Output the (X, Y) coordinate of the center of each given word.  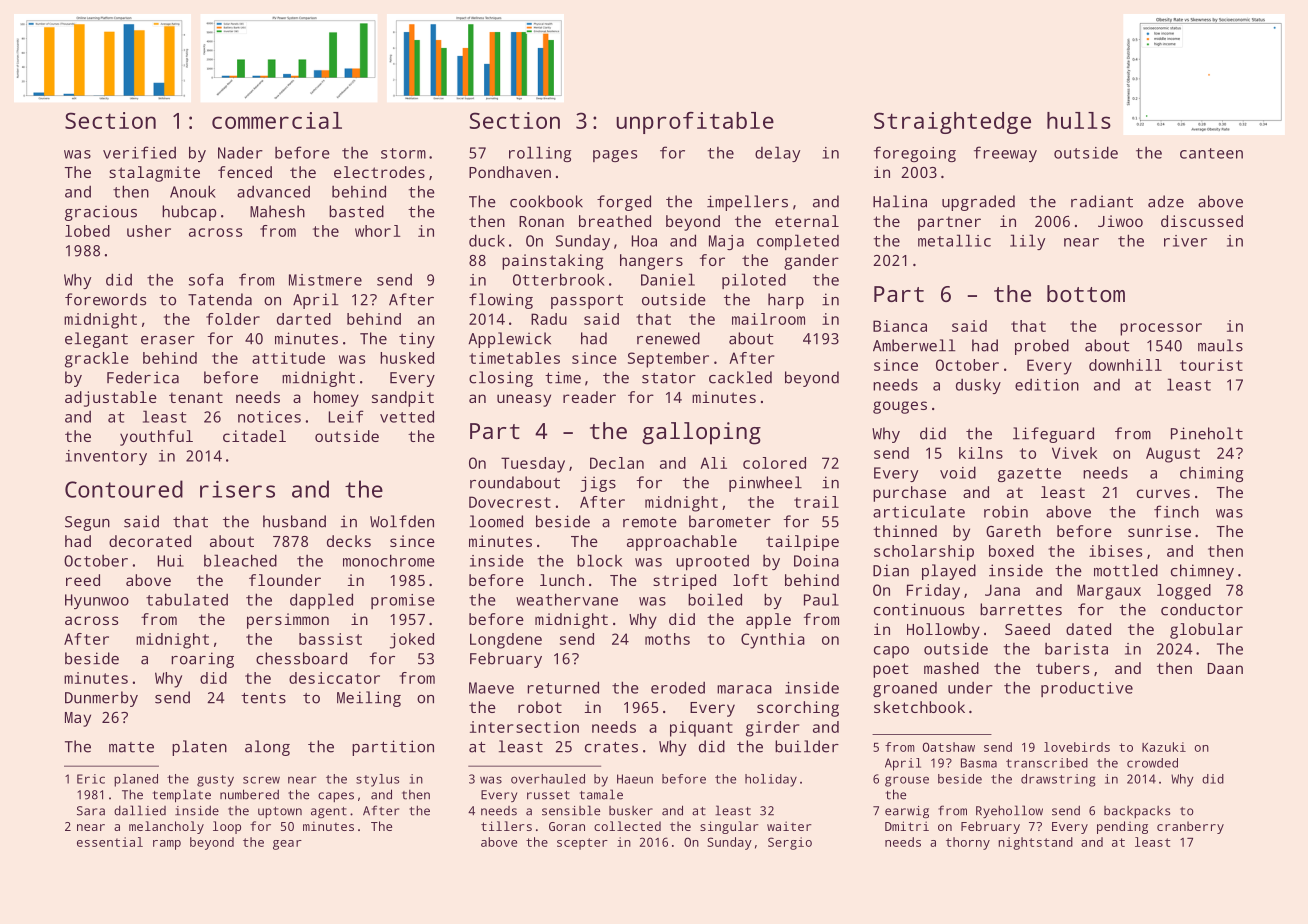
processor (1161, 329)
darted (304, 319)
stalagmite (154, 174)
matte (131, 747)
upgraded (978, 203)
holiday (771, 780)
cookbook (546, 201)
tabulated (187, 599)
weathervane (567, 599)
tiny (417, 340)
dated (1088, 629)
